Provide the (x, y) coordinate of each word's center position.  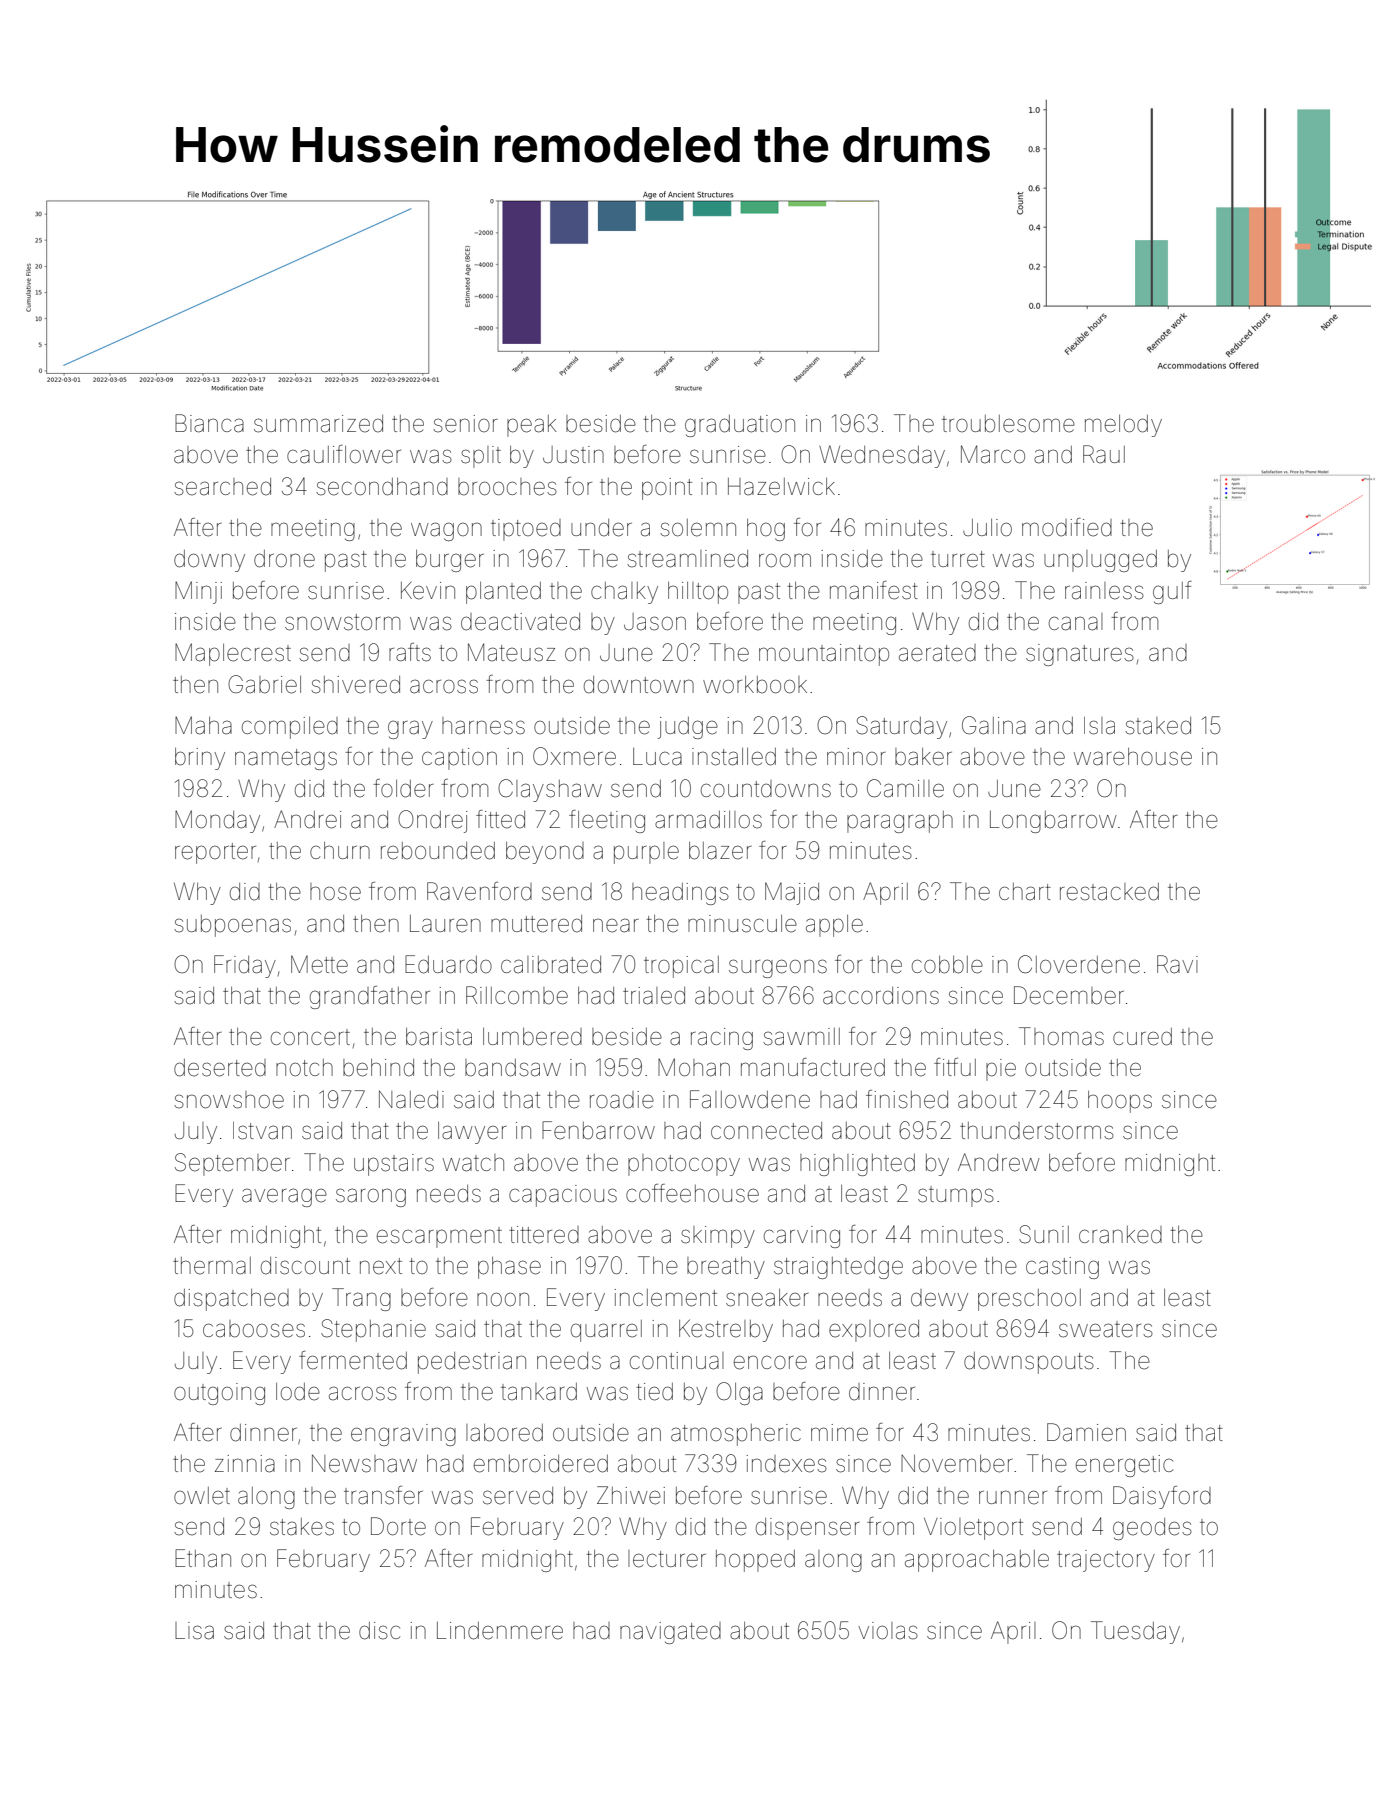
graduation (740, 426)
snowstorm (342, 622)
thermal (212, 1266)
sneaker (767, 1298)
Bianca (209, 423)
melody (1123, 426)
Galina (994, 725)
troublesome (1008, 424)
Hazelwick (781, 487)
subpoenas (232, 926)
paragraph (900, 822)
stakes (302, 1527)
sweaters (1106, 1329)
